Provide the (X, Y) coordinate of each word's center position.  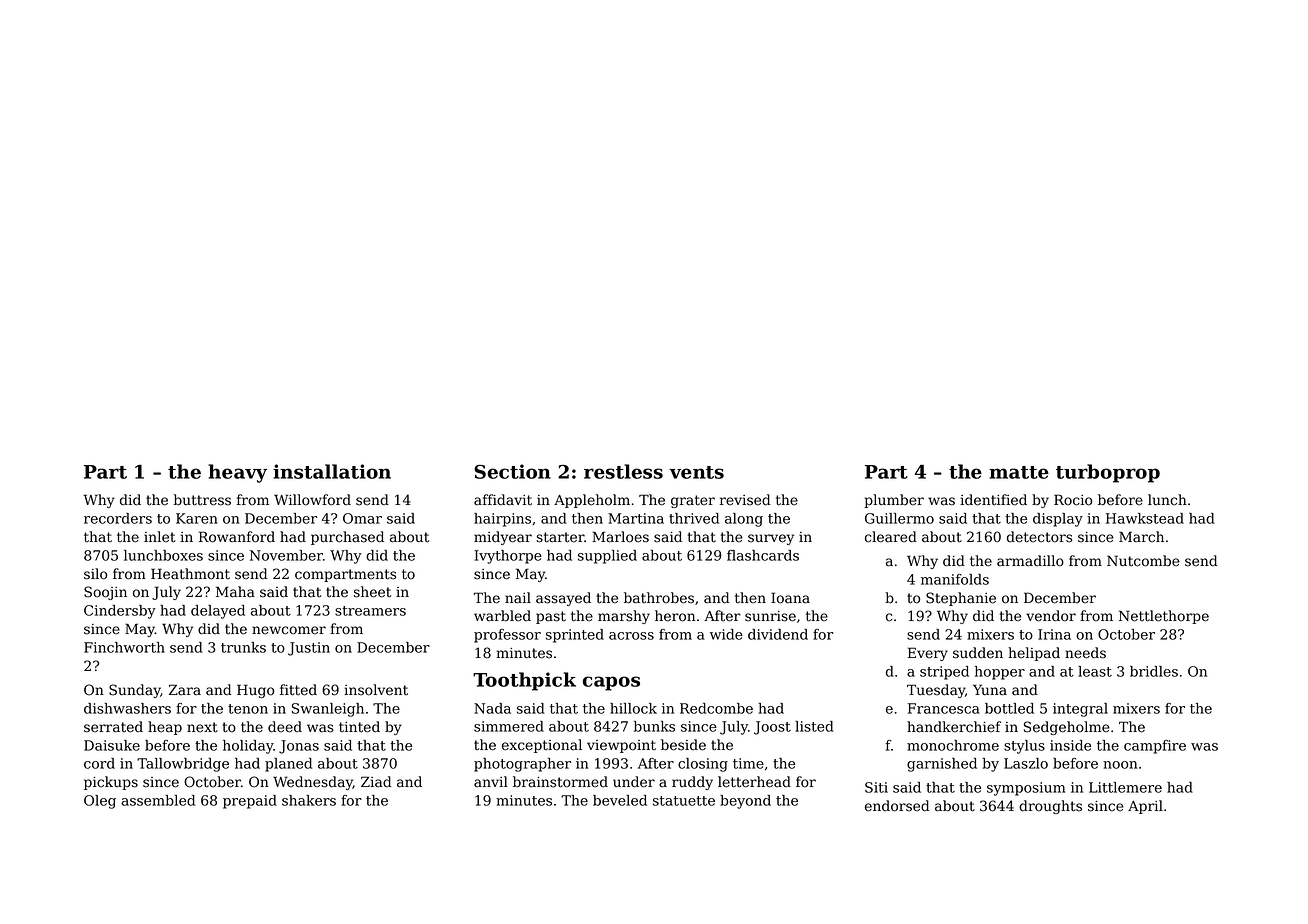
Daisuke (112, 745)
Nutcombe (1143, 561)
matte (1019, 472)
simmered (509, 726)
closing (703, 765)
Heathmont (190, 574)
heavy (237, 473)
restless (623, 471)
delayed (218, 612)
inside (1070, 745)
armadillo (1030, 561)
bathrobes (659, 598)
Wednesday (313, 783)
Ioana (790, 598)
